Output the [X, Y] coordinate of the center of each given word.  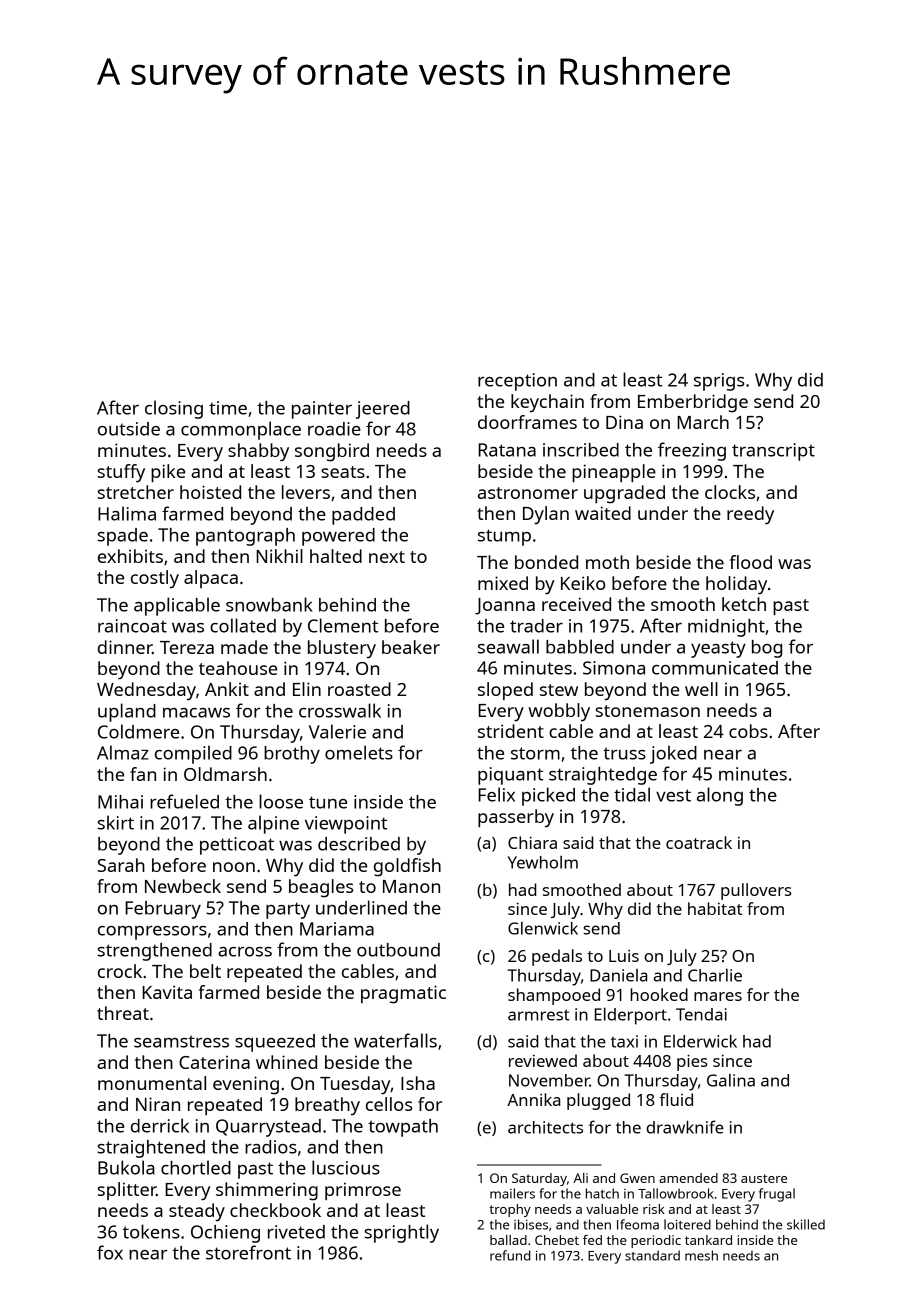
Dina [624, 422]
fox [110, 1252]
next [387, 557]
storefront [248, 1252]
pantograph [245, 537]
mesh [701, 1255]
